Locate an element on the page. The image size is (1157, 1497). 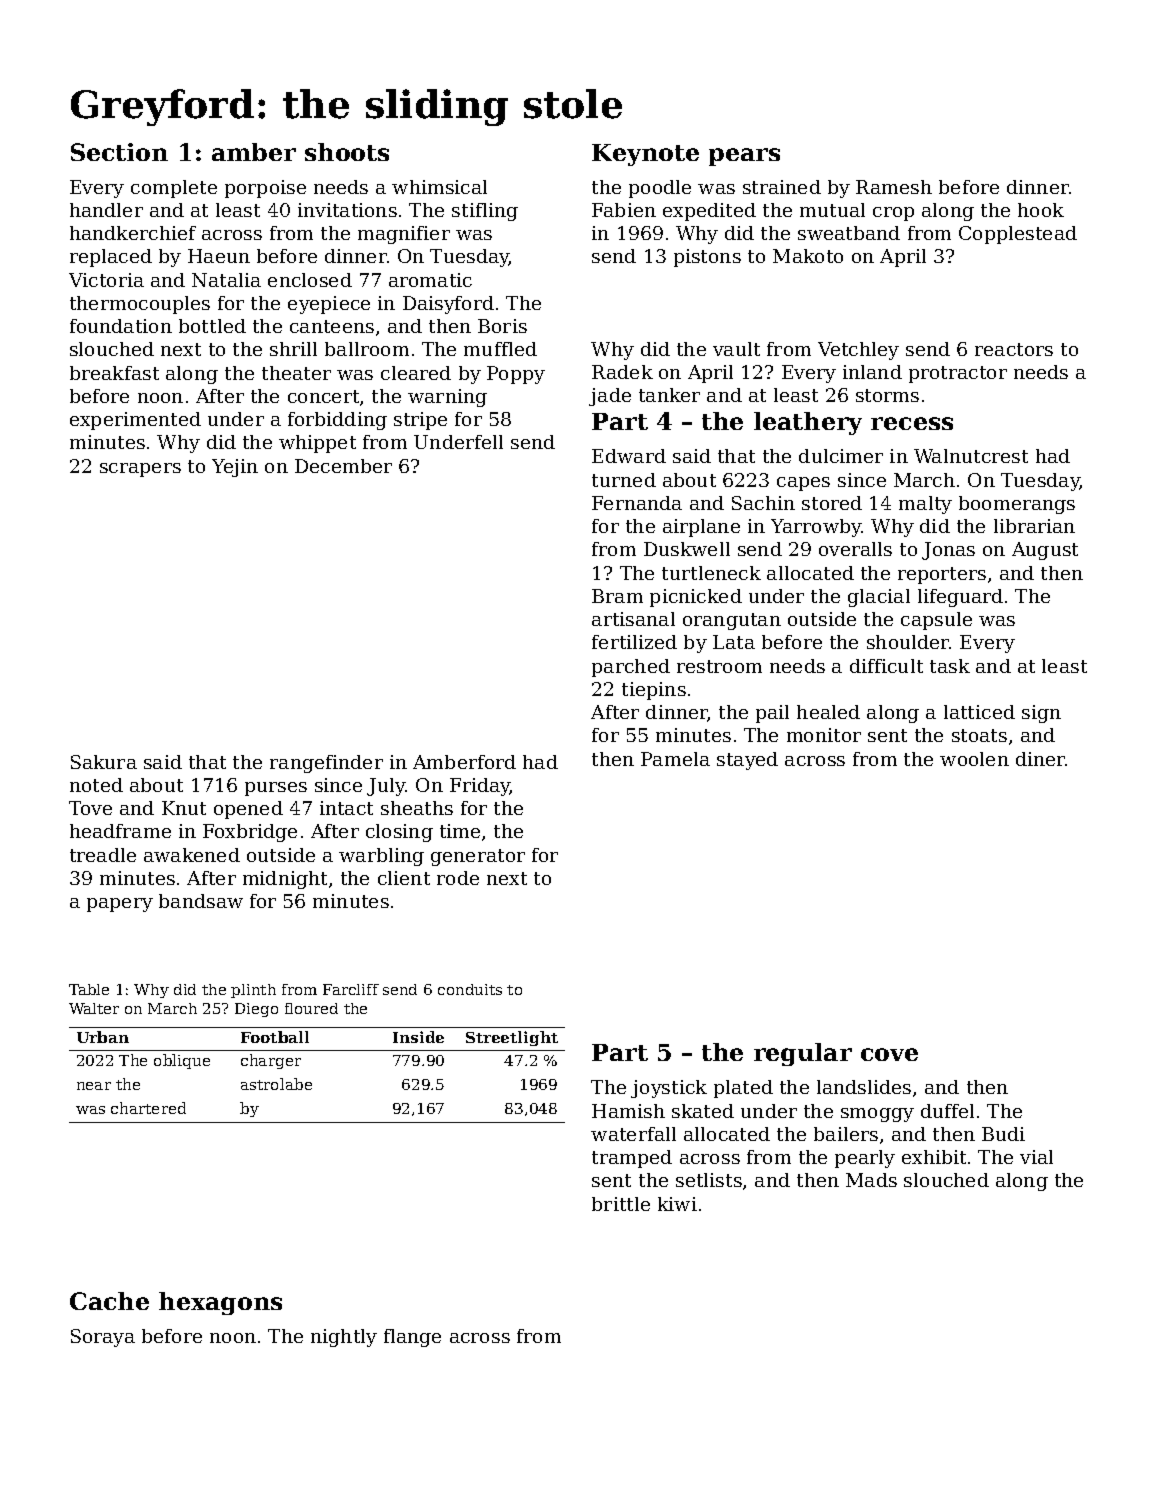
diner is located at coordinates (1041, 759).
